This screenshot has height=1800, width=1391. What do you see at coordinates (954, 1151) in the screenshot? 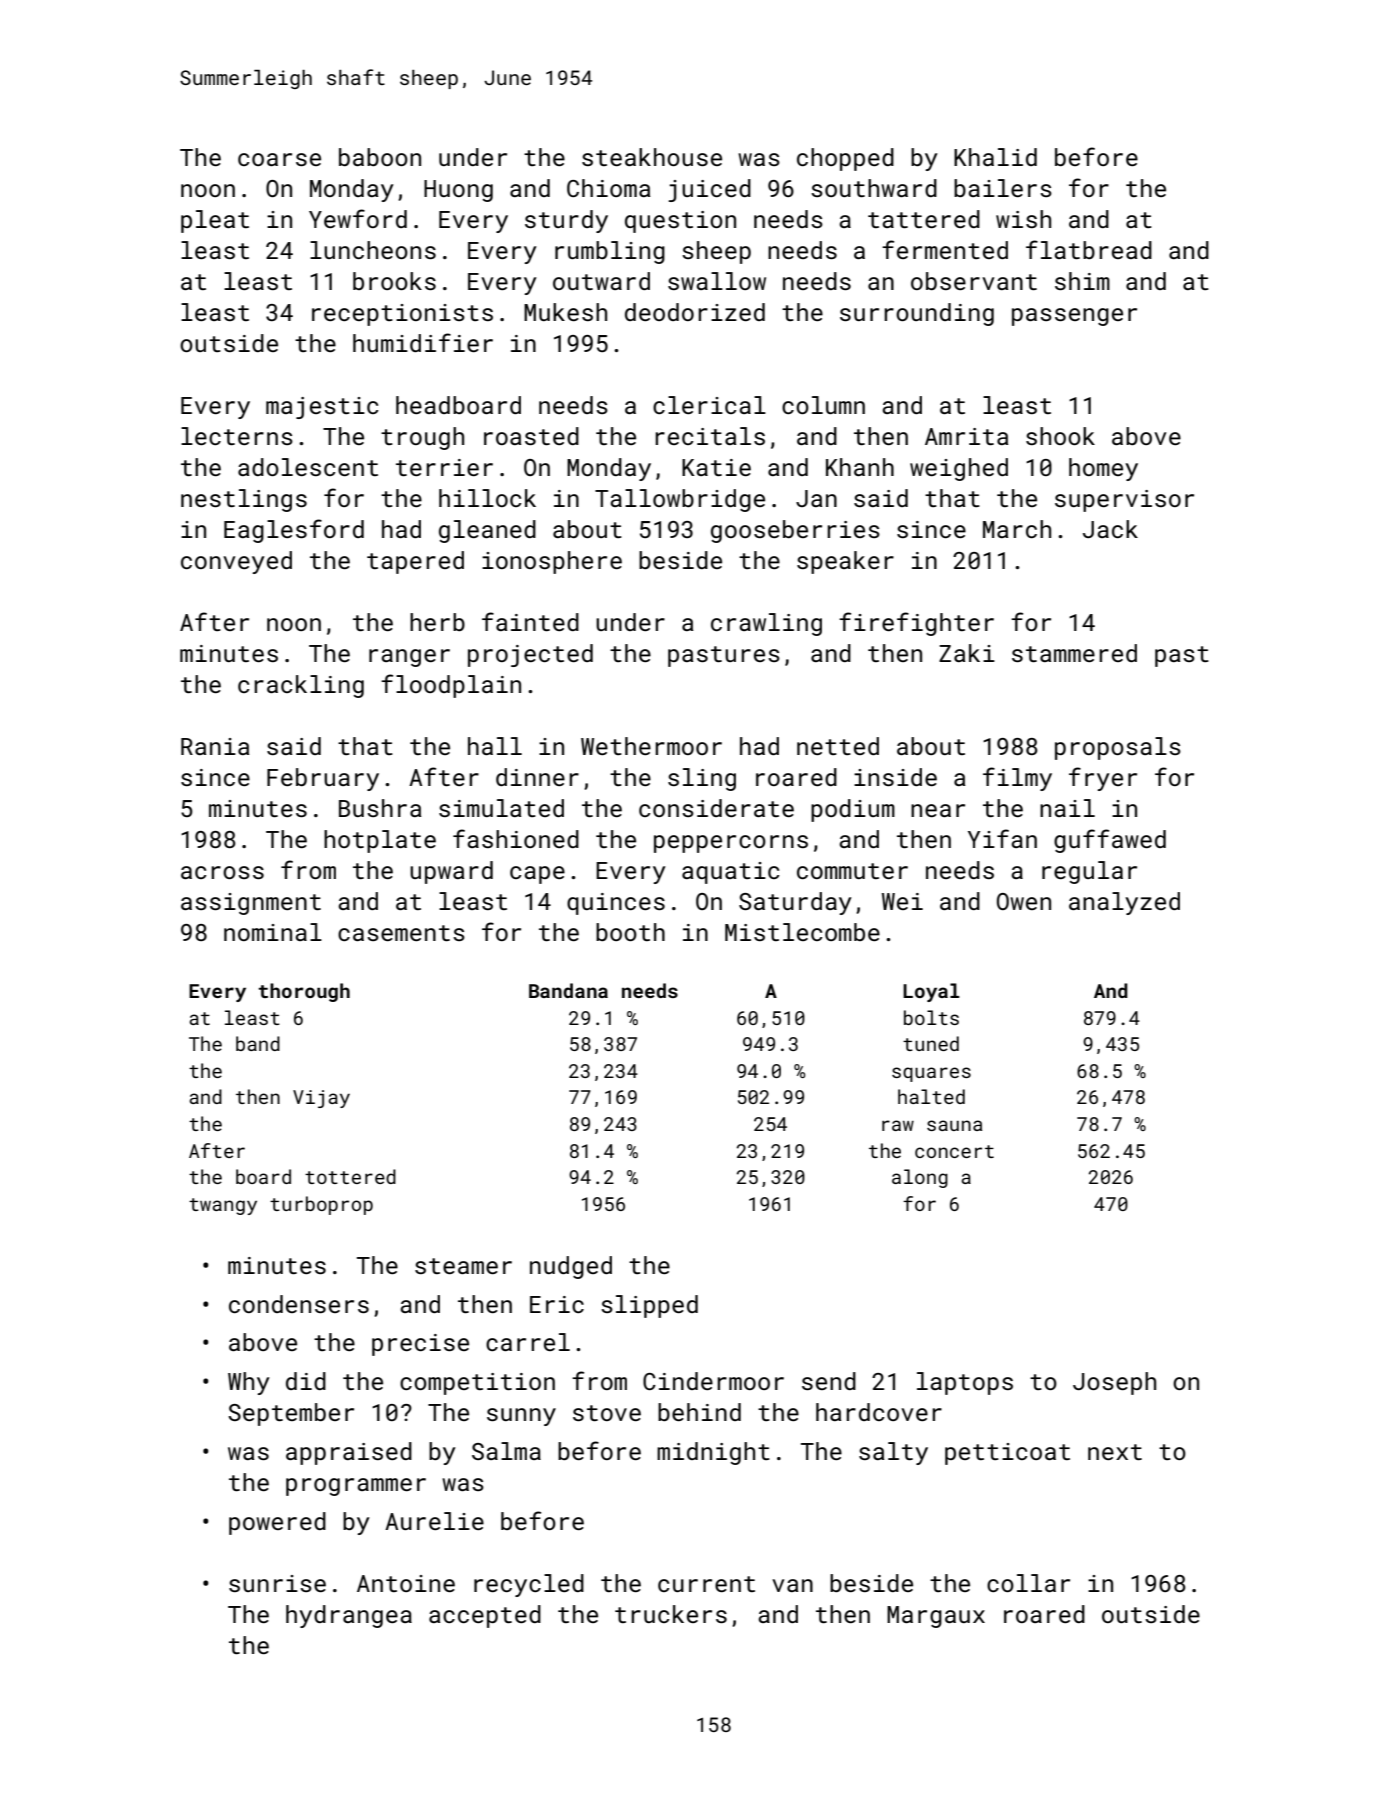
I see `concert` at bounding box center [954, 1151].
